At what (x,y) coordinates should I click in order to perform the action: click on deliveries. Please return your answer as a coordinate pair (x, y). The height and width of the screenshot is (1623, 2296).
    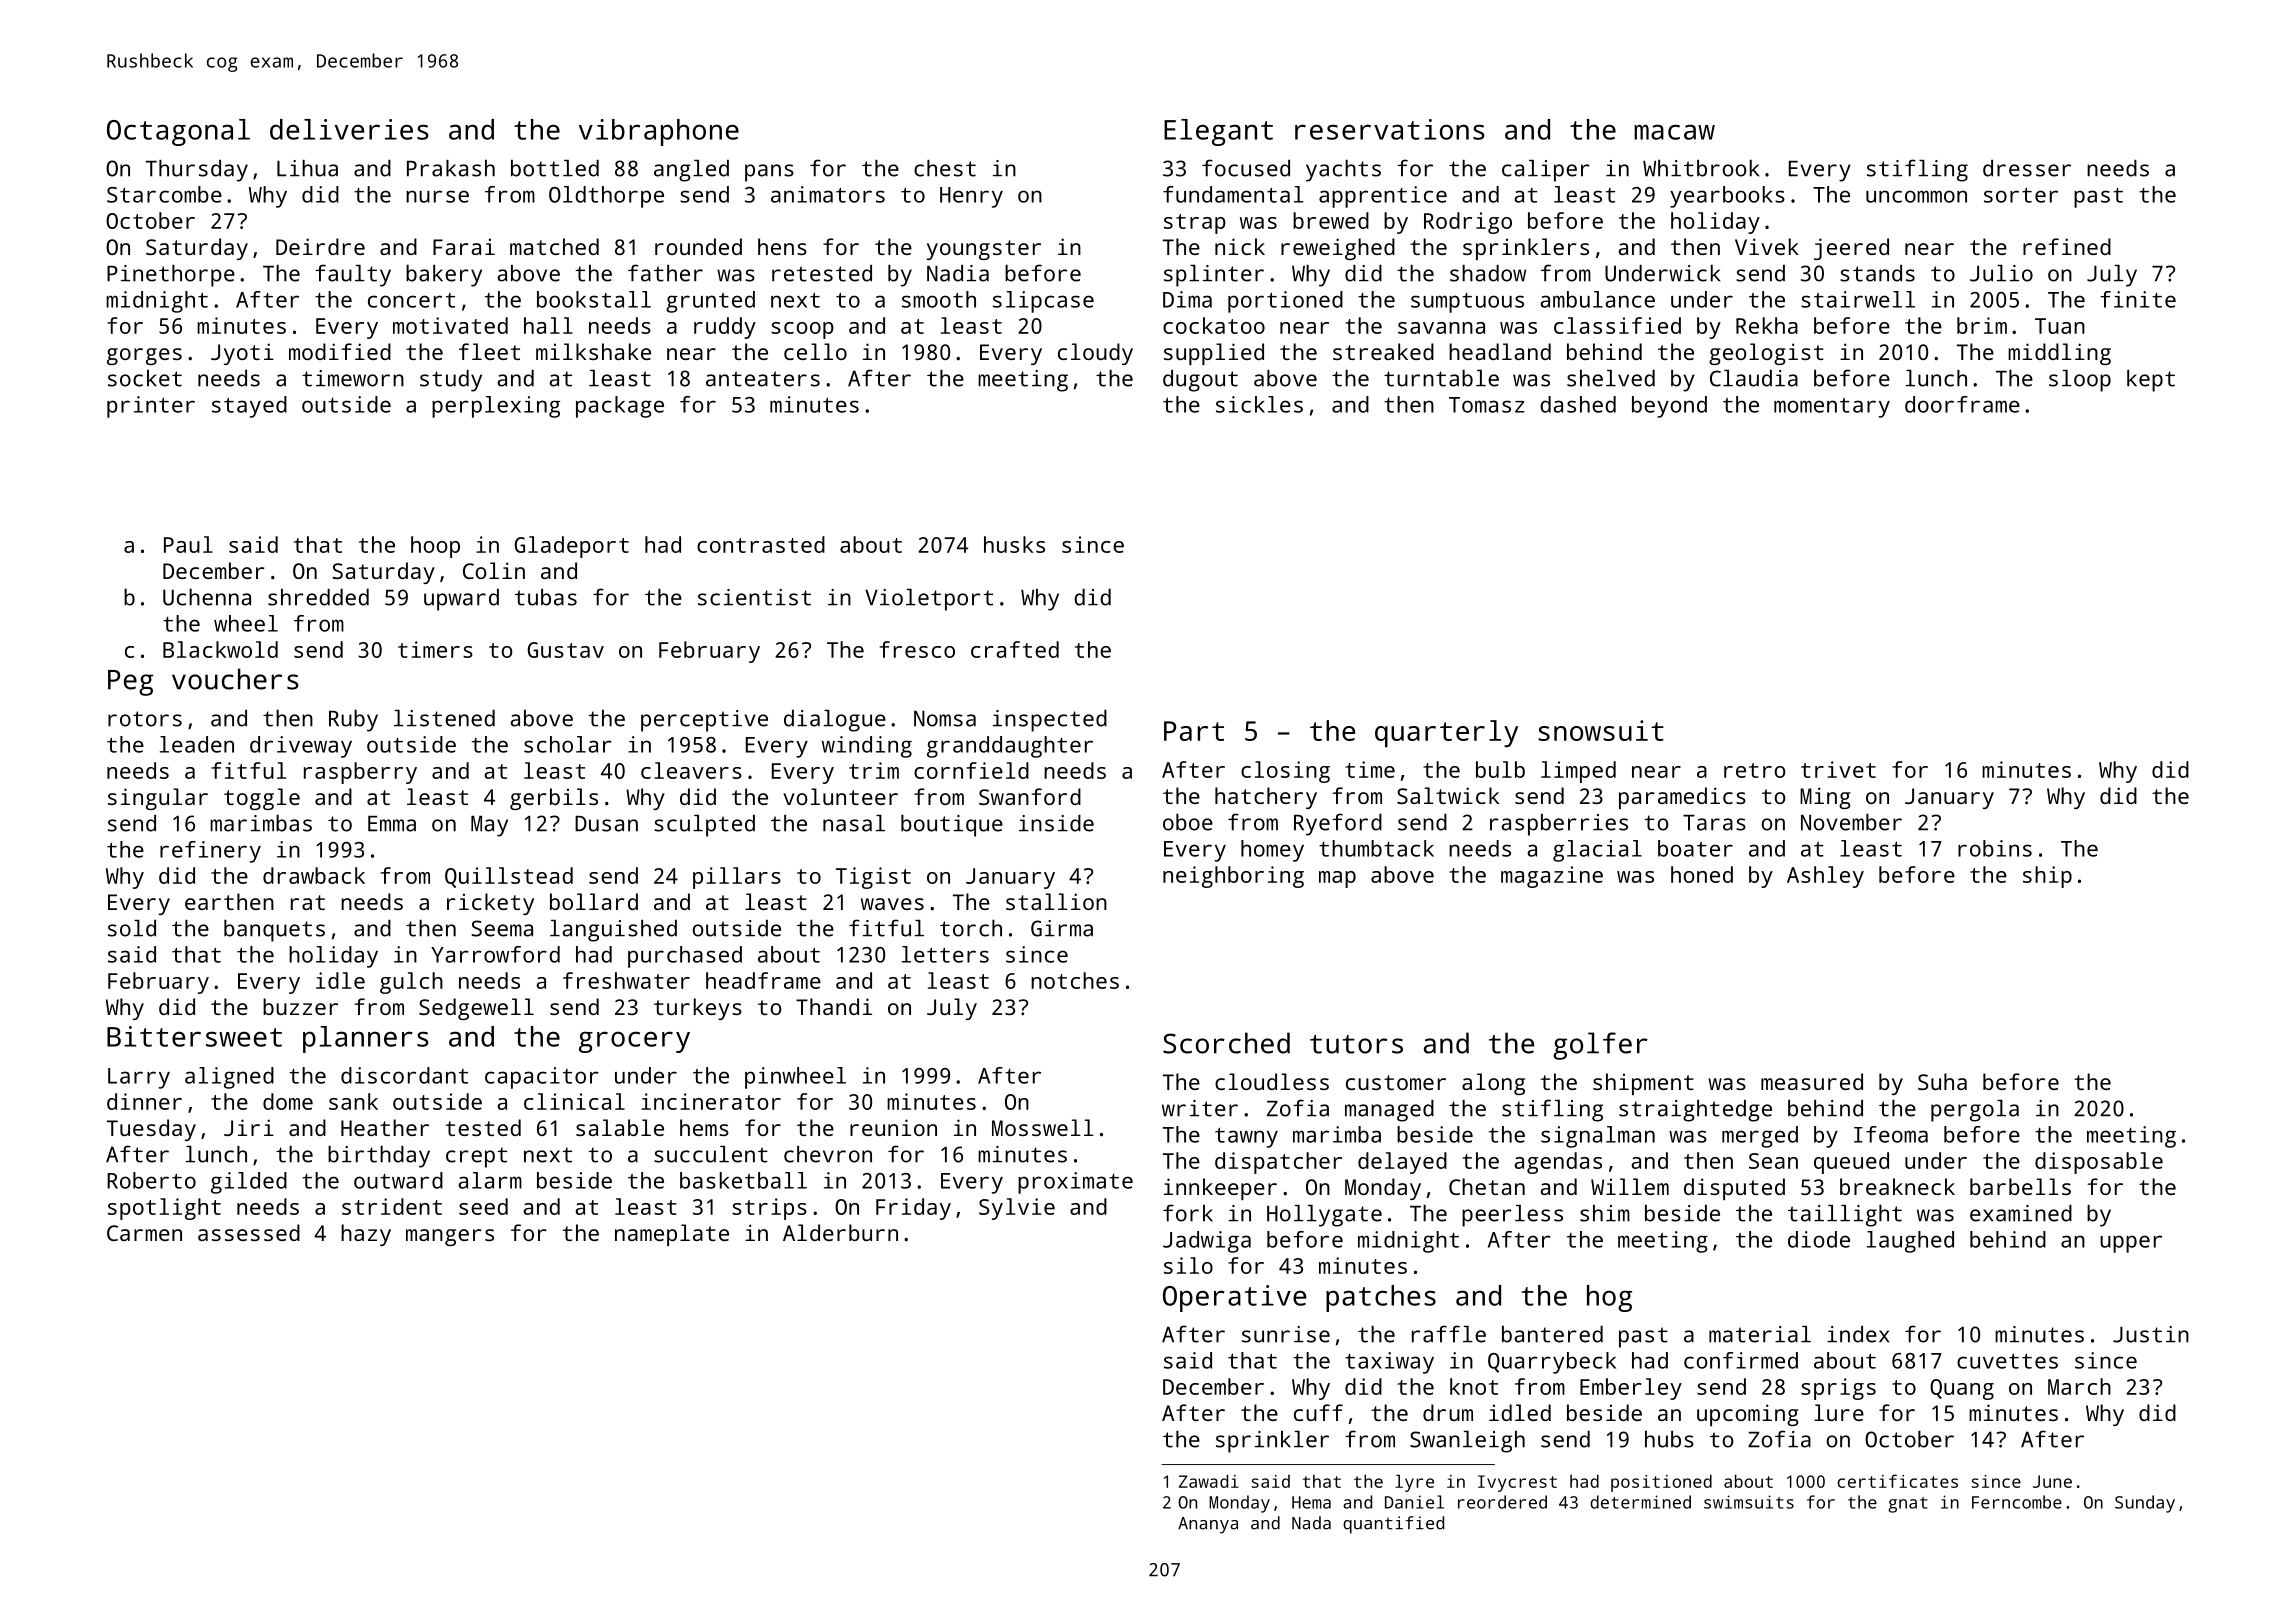
    Looking at the image, I should click on (349, 129).
